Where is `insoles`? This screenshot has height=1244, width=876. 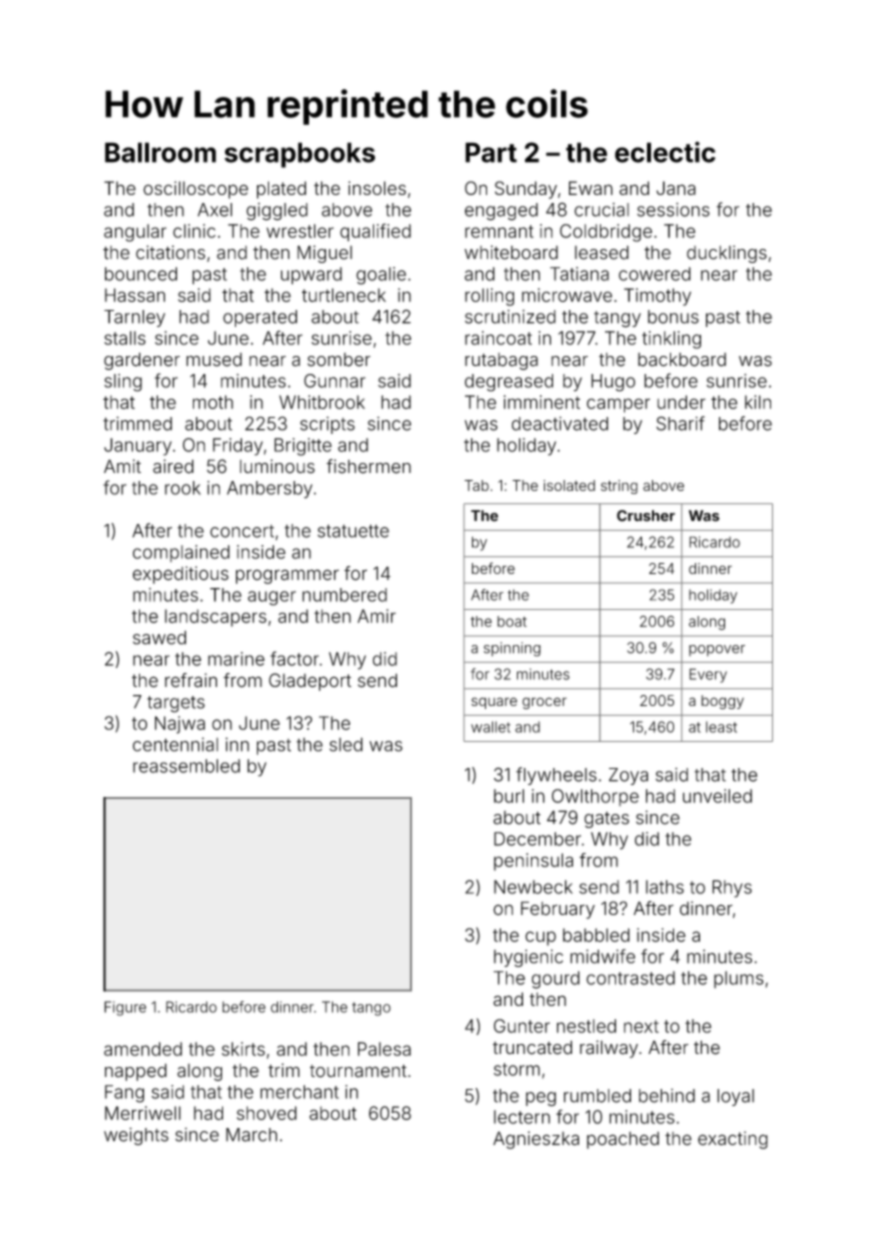
insoles is located at coordinates (377, 188).
